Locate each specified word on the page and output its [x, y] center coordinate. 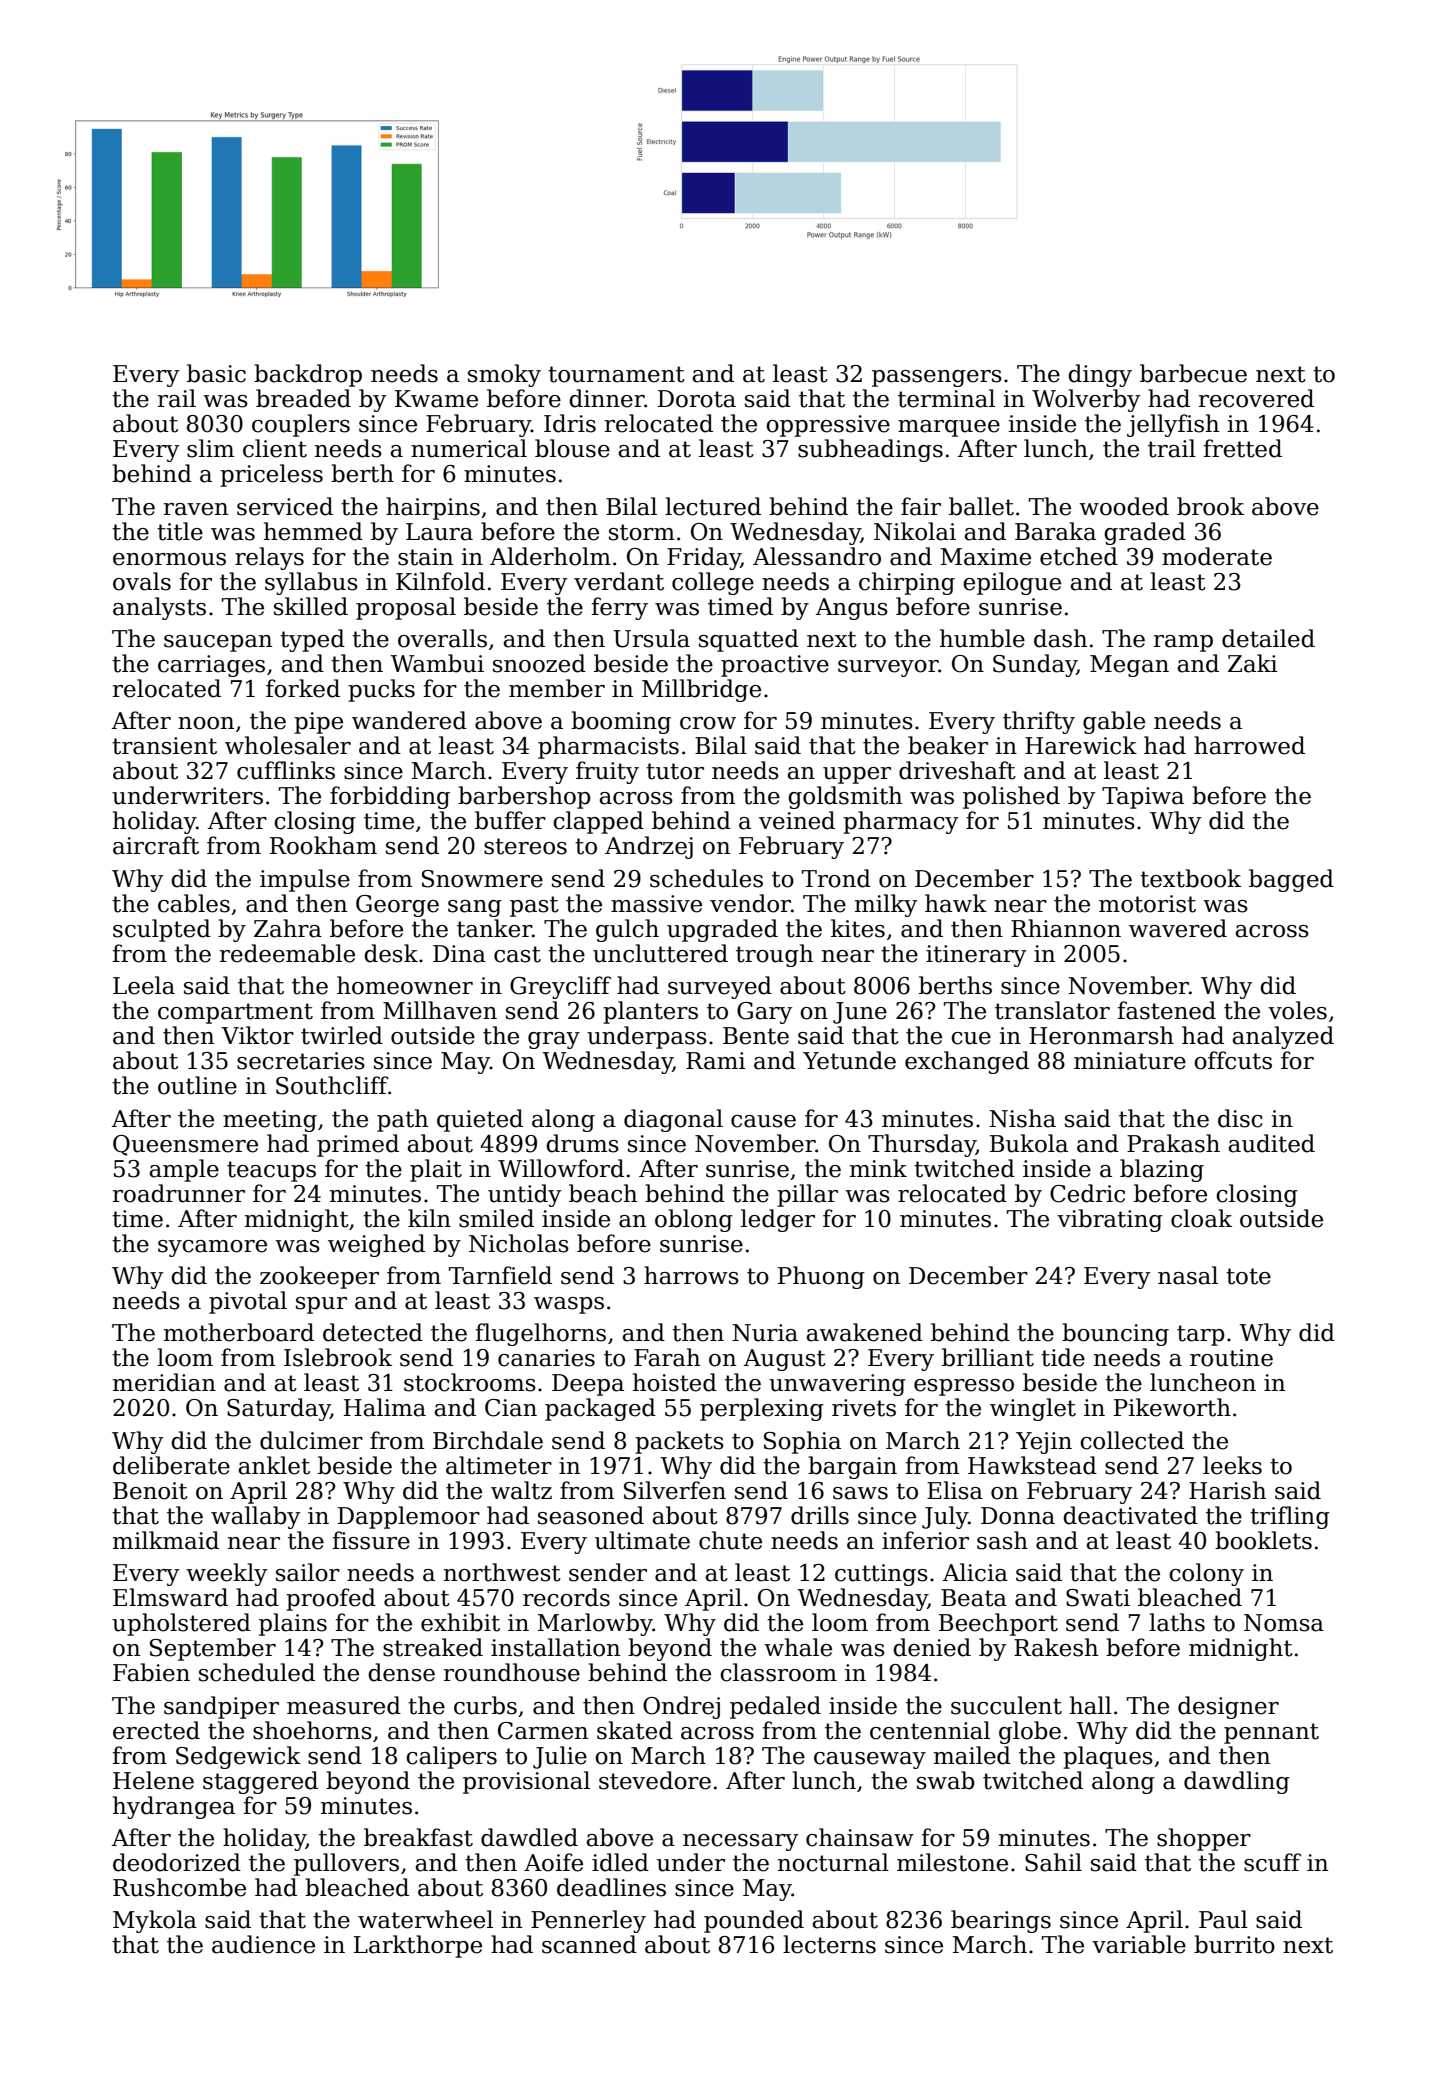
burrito [1234, 1944]
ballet [981, 506]
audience [263, 1944]
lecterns [829, 1944]
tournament [616, 374]
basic [216, 373]
